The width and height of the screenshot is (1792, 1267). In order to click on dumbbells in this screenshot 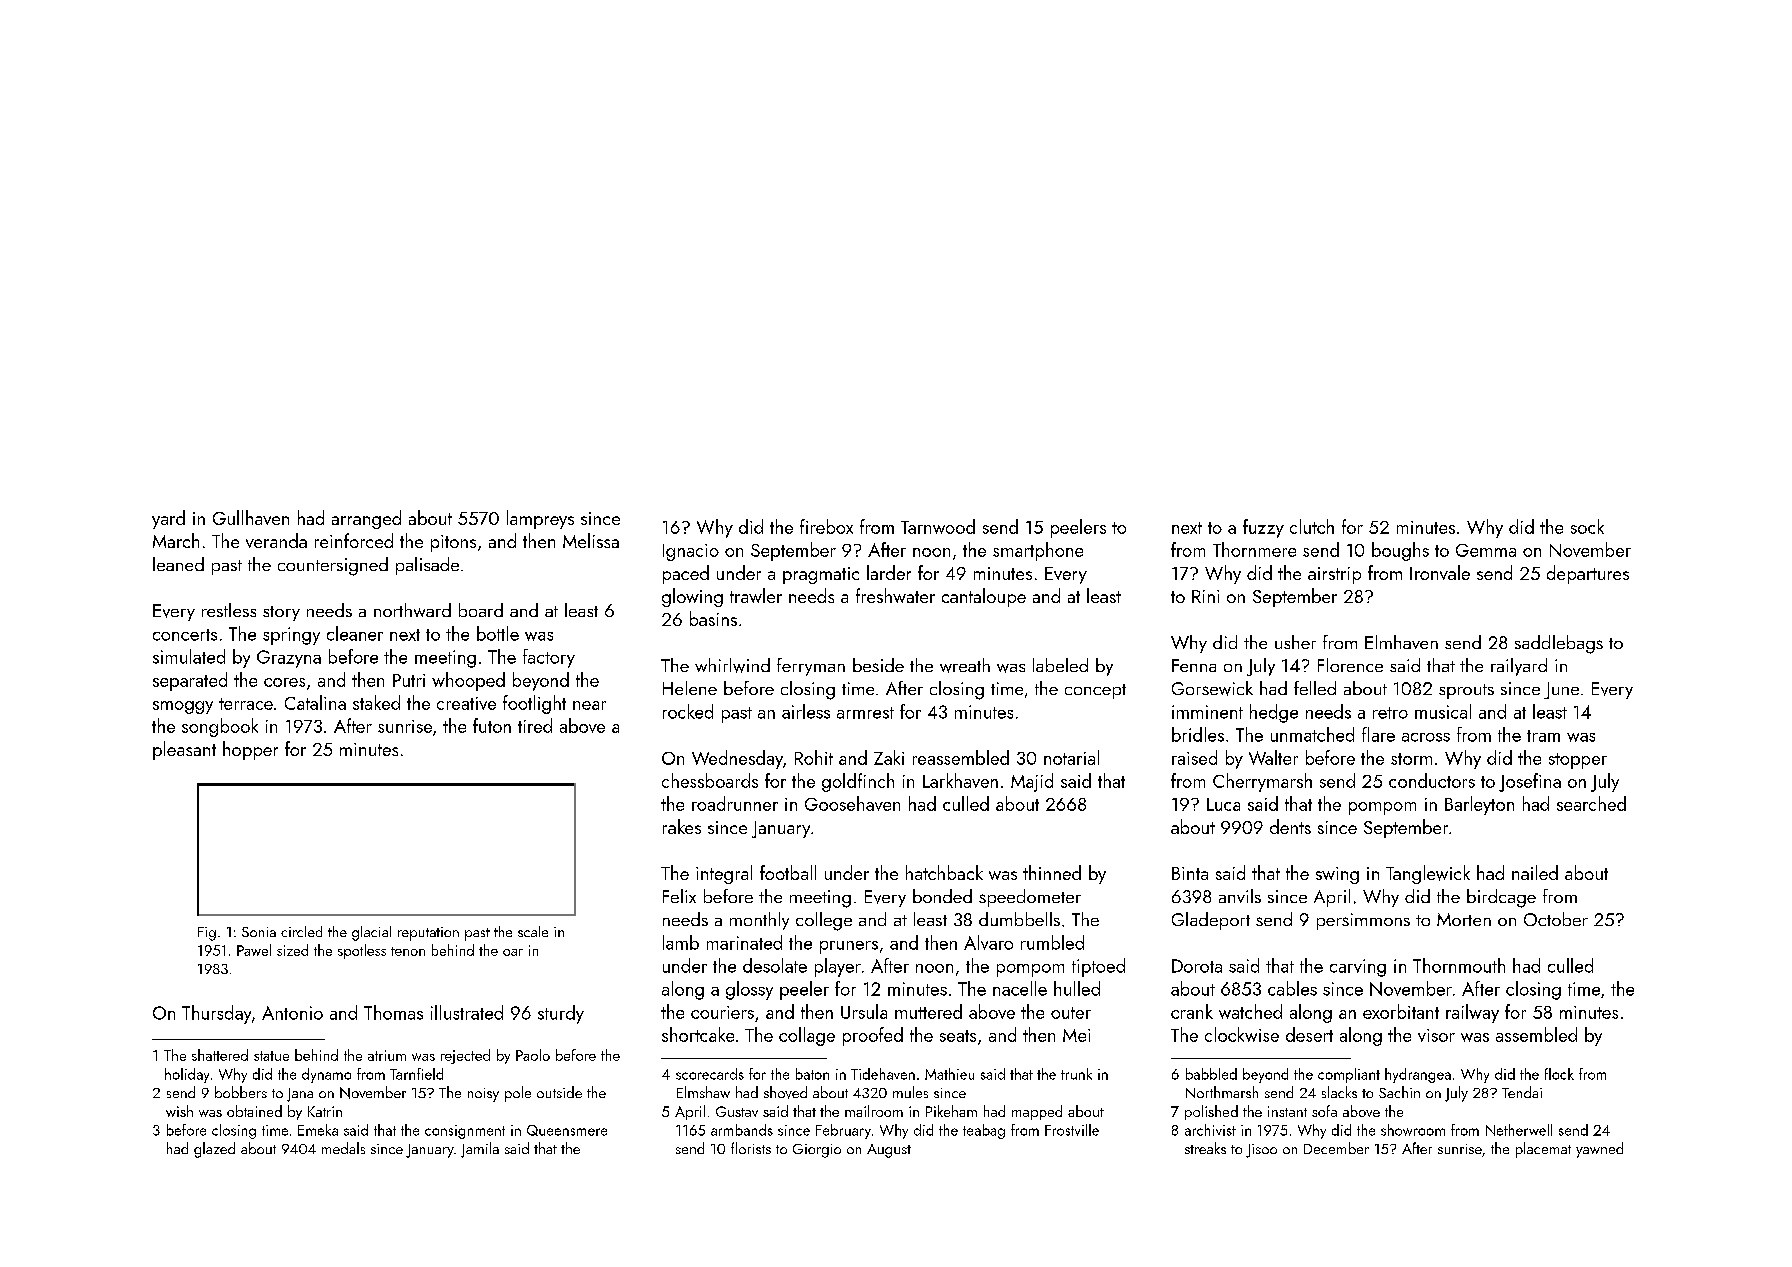, I will do `click(1019, 919)`.
